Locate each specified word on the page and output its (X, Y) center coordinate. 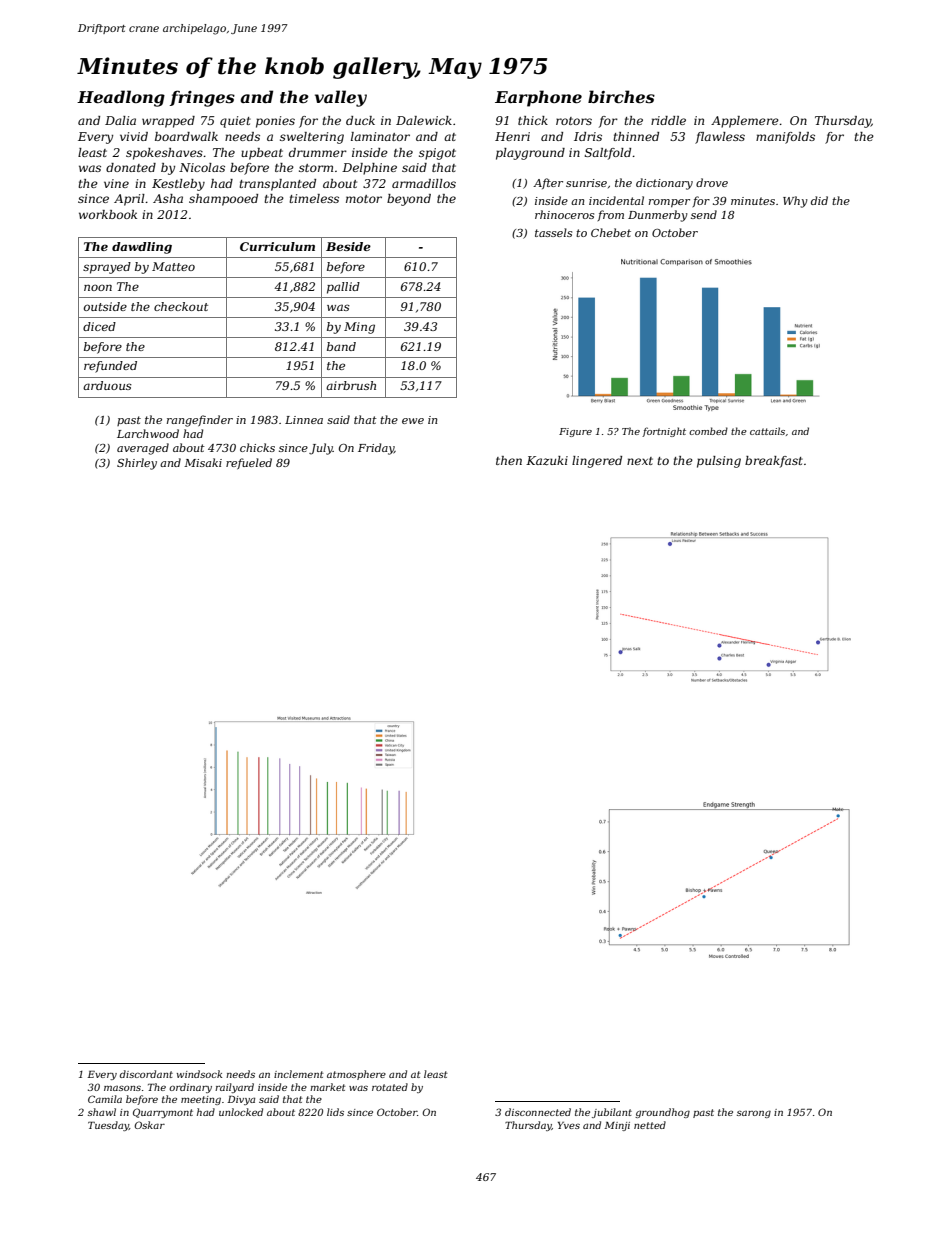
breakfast (774, 462)
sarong (754, 1114)
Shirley (137, 464)
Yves (569, 1125)
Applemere (745, 122)
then (509, 460)
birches (621, 96)
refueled (249, 463)
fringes (202, 98)
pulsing (719, 462)
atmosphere (356, 1075)
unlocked (241, 1112)
